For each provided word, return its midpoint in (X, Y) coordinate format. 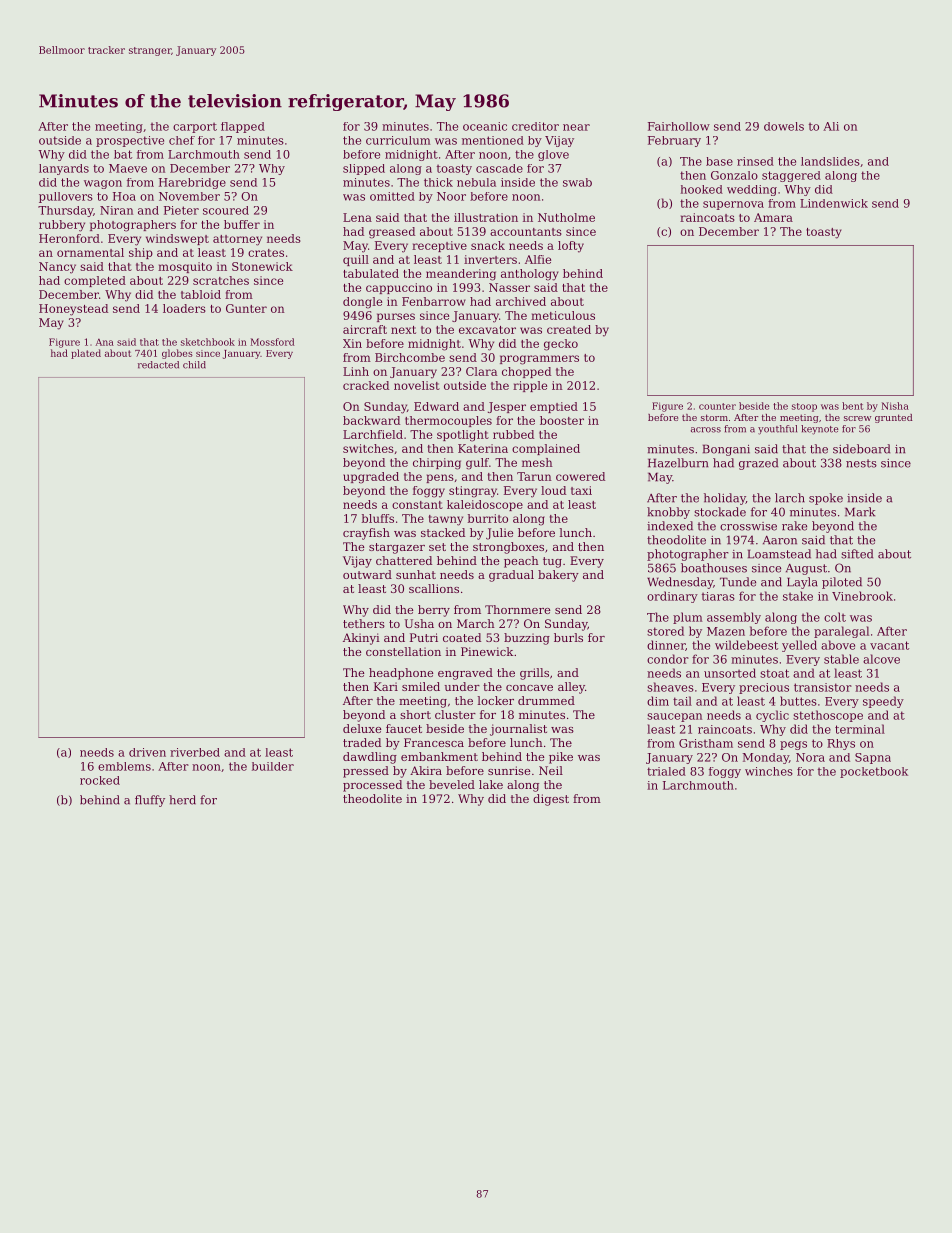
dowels (784, 126)
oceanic (485, 126)
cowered (580, 476)
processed (372, 786)
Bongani (726, 450)
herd (182, 800)
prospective (130, 141)
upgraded (371, 478)
